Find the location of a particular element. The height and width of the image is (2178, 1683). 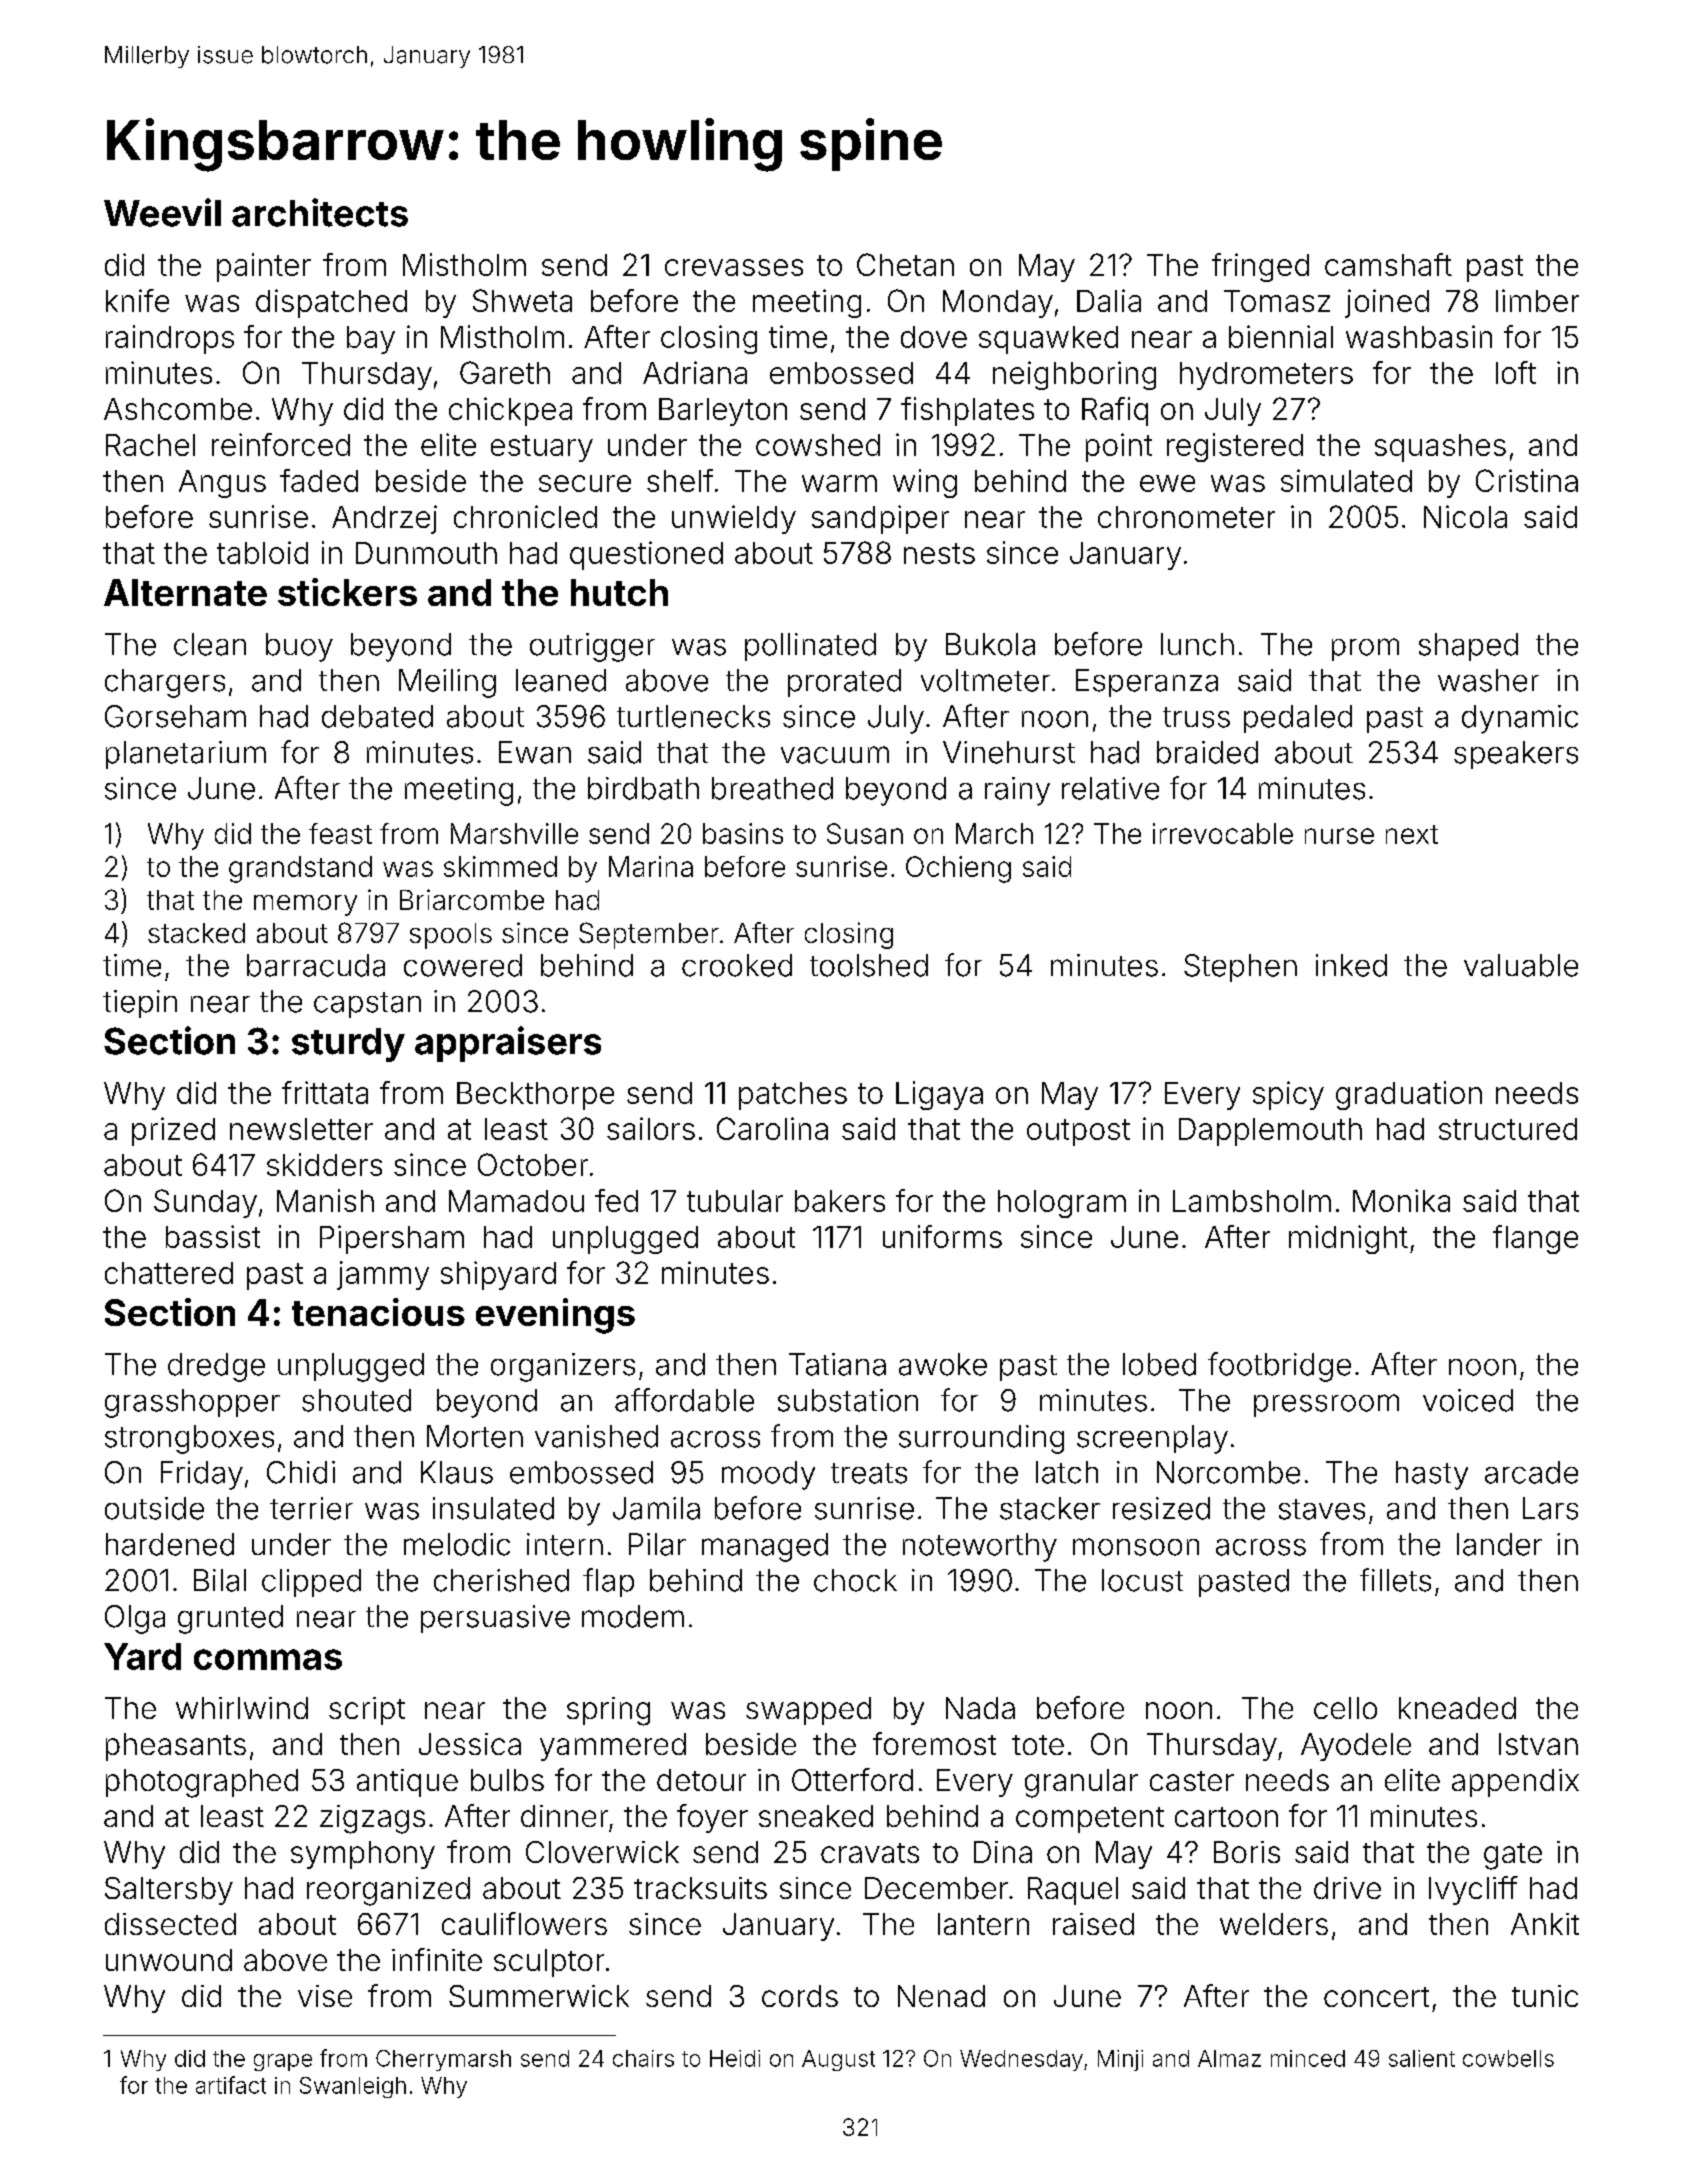

Jamila is located at coordinates (656, 1508).
